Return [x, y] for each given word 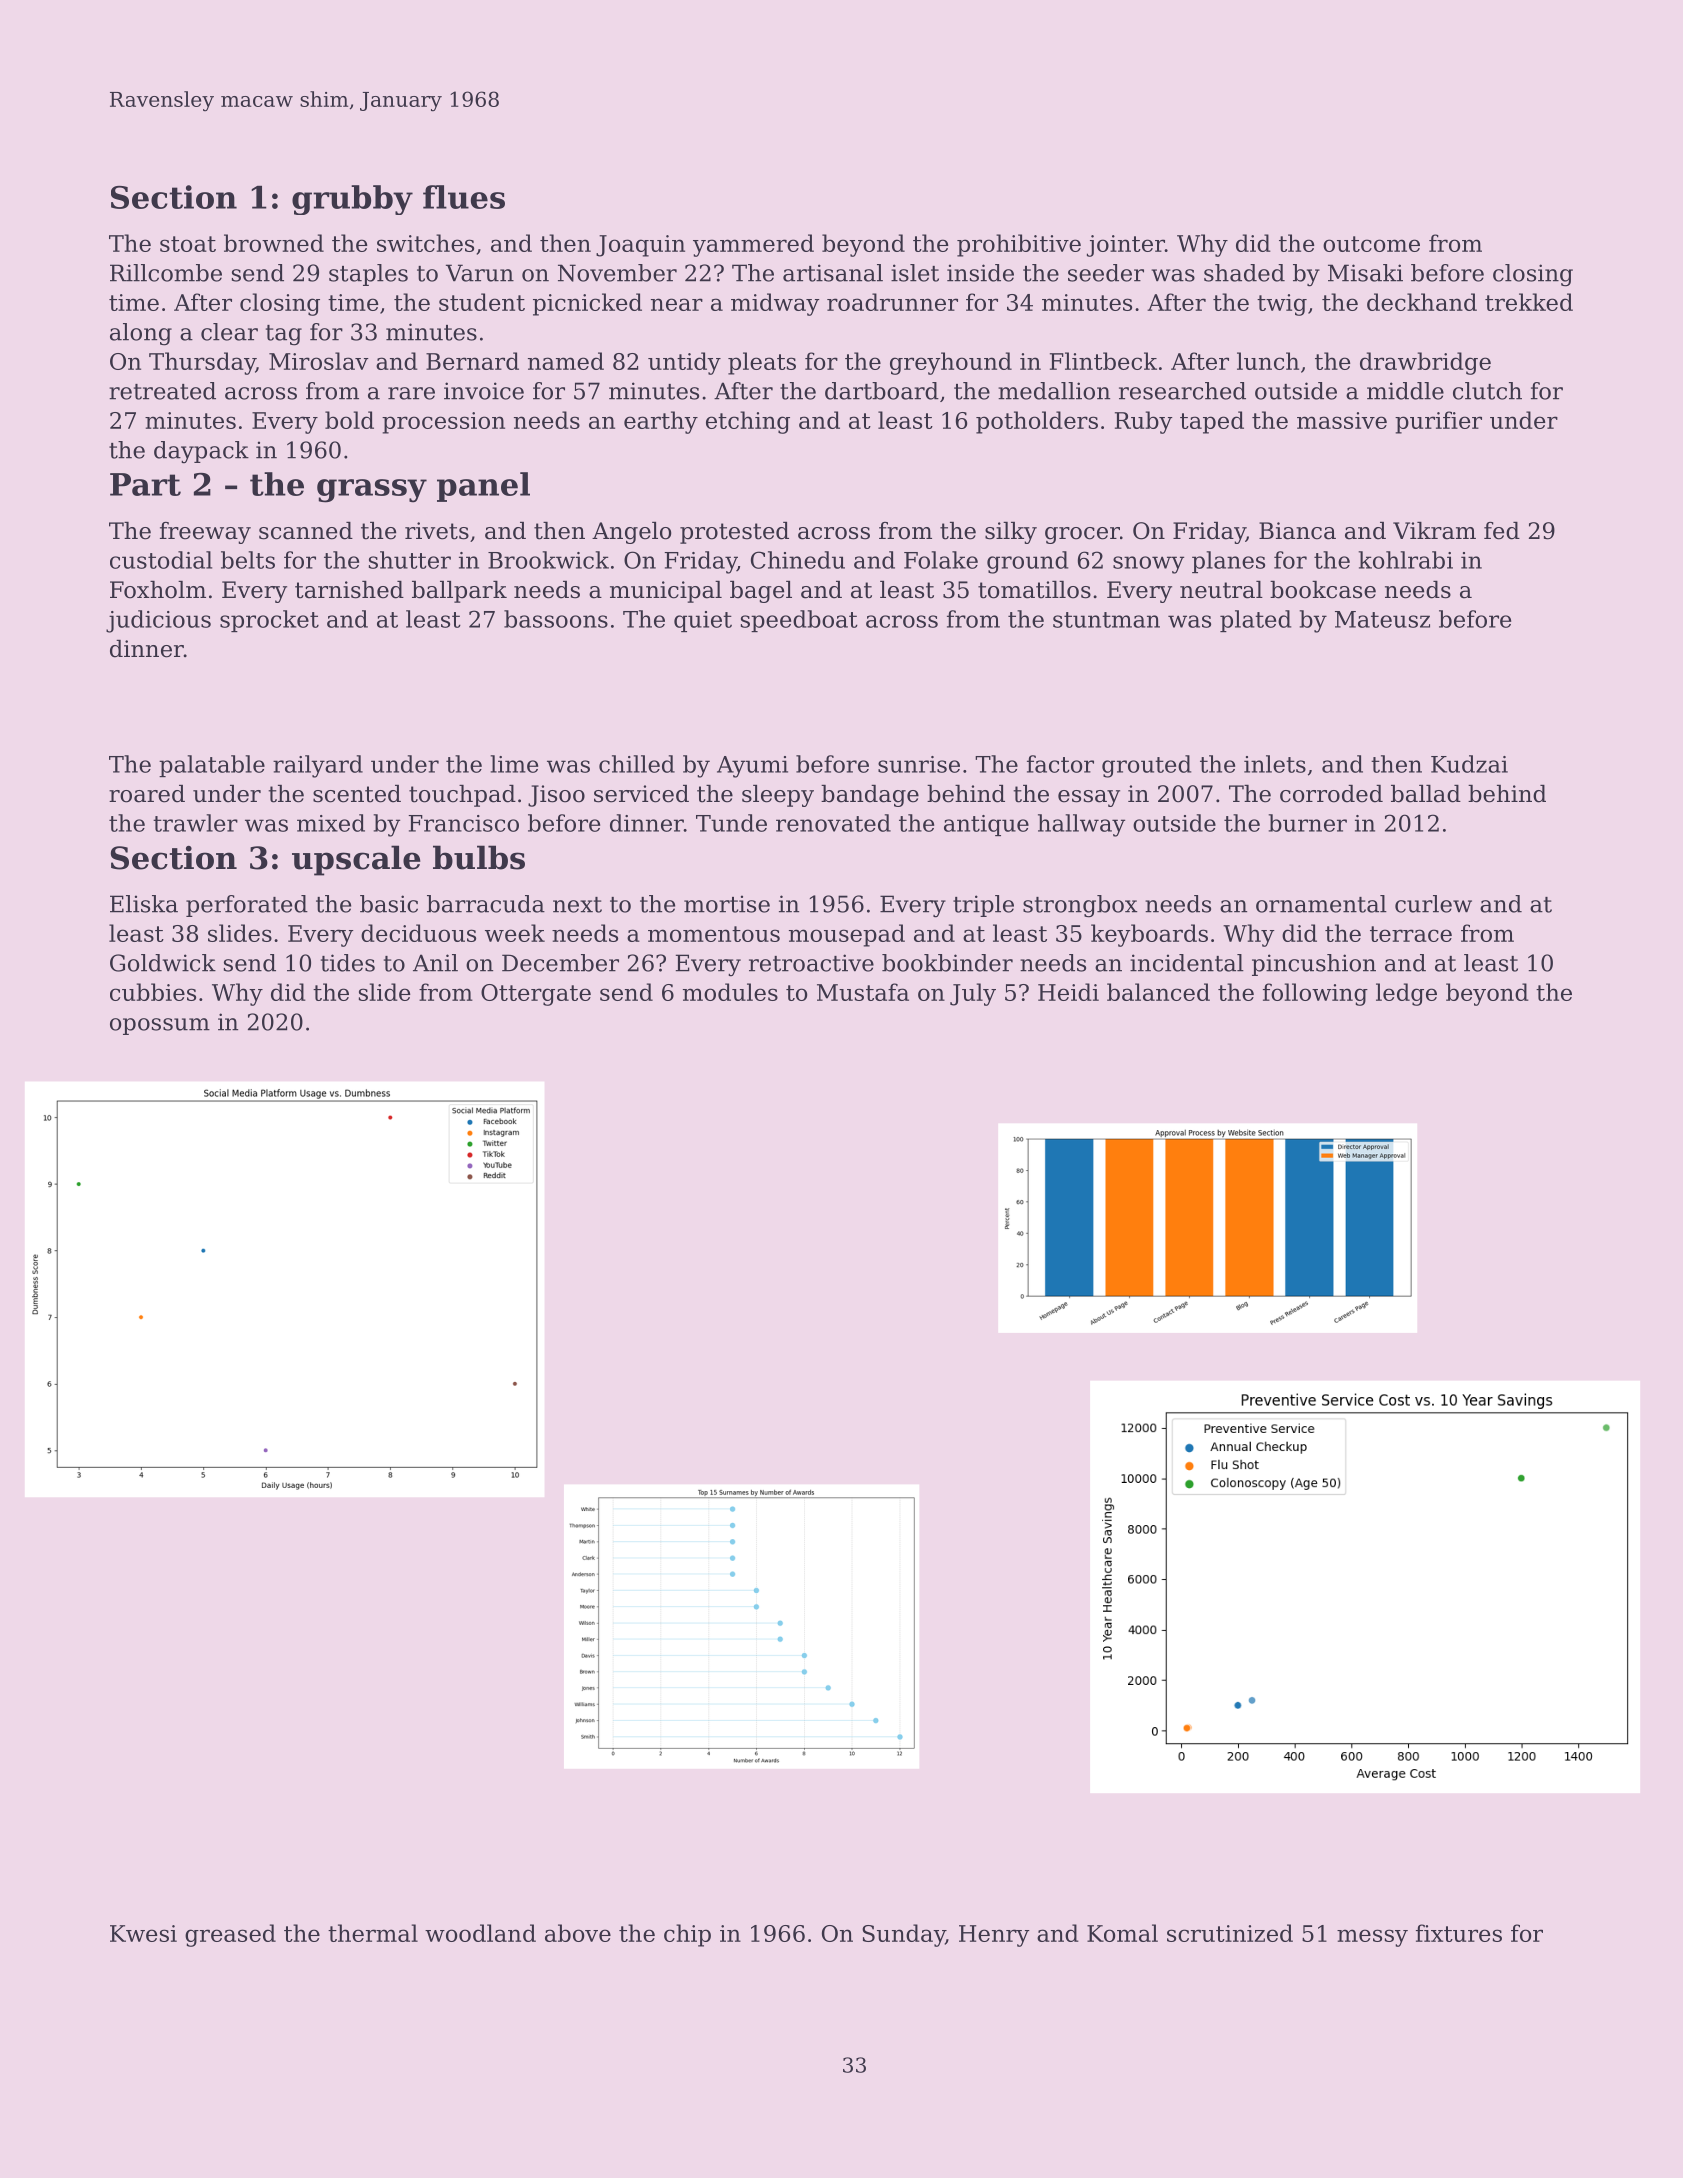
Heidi [1068, 992]
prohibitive [1019, 245]
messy [1372, 1938]
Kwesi [143, 1933]
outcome [1371, 244]
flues [464, 197]
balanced [1158, 992]
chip [687, 1935]
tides [348, 963]
